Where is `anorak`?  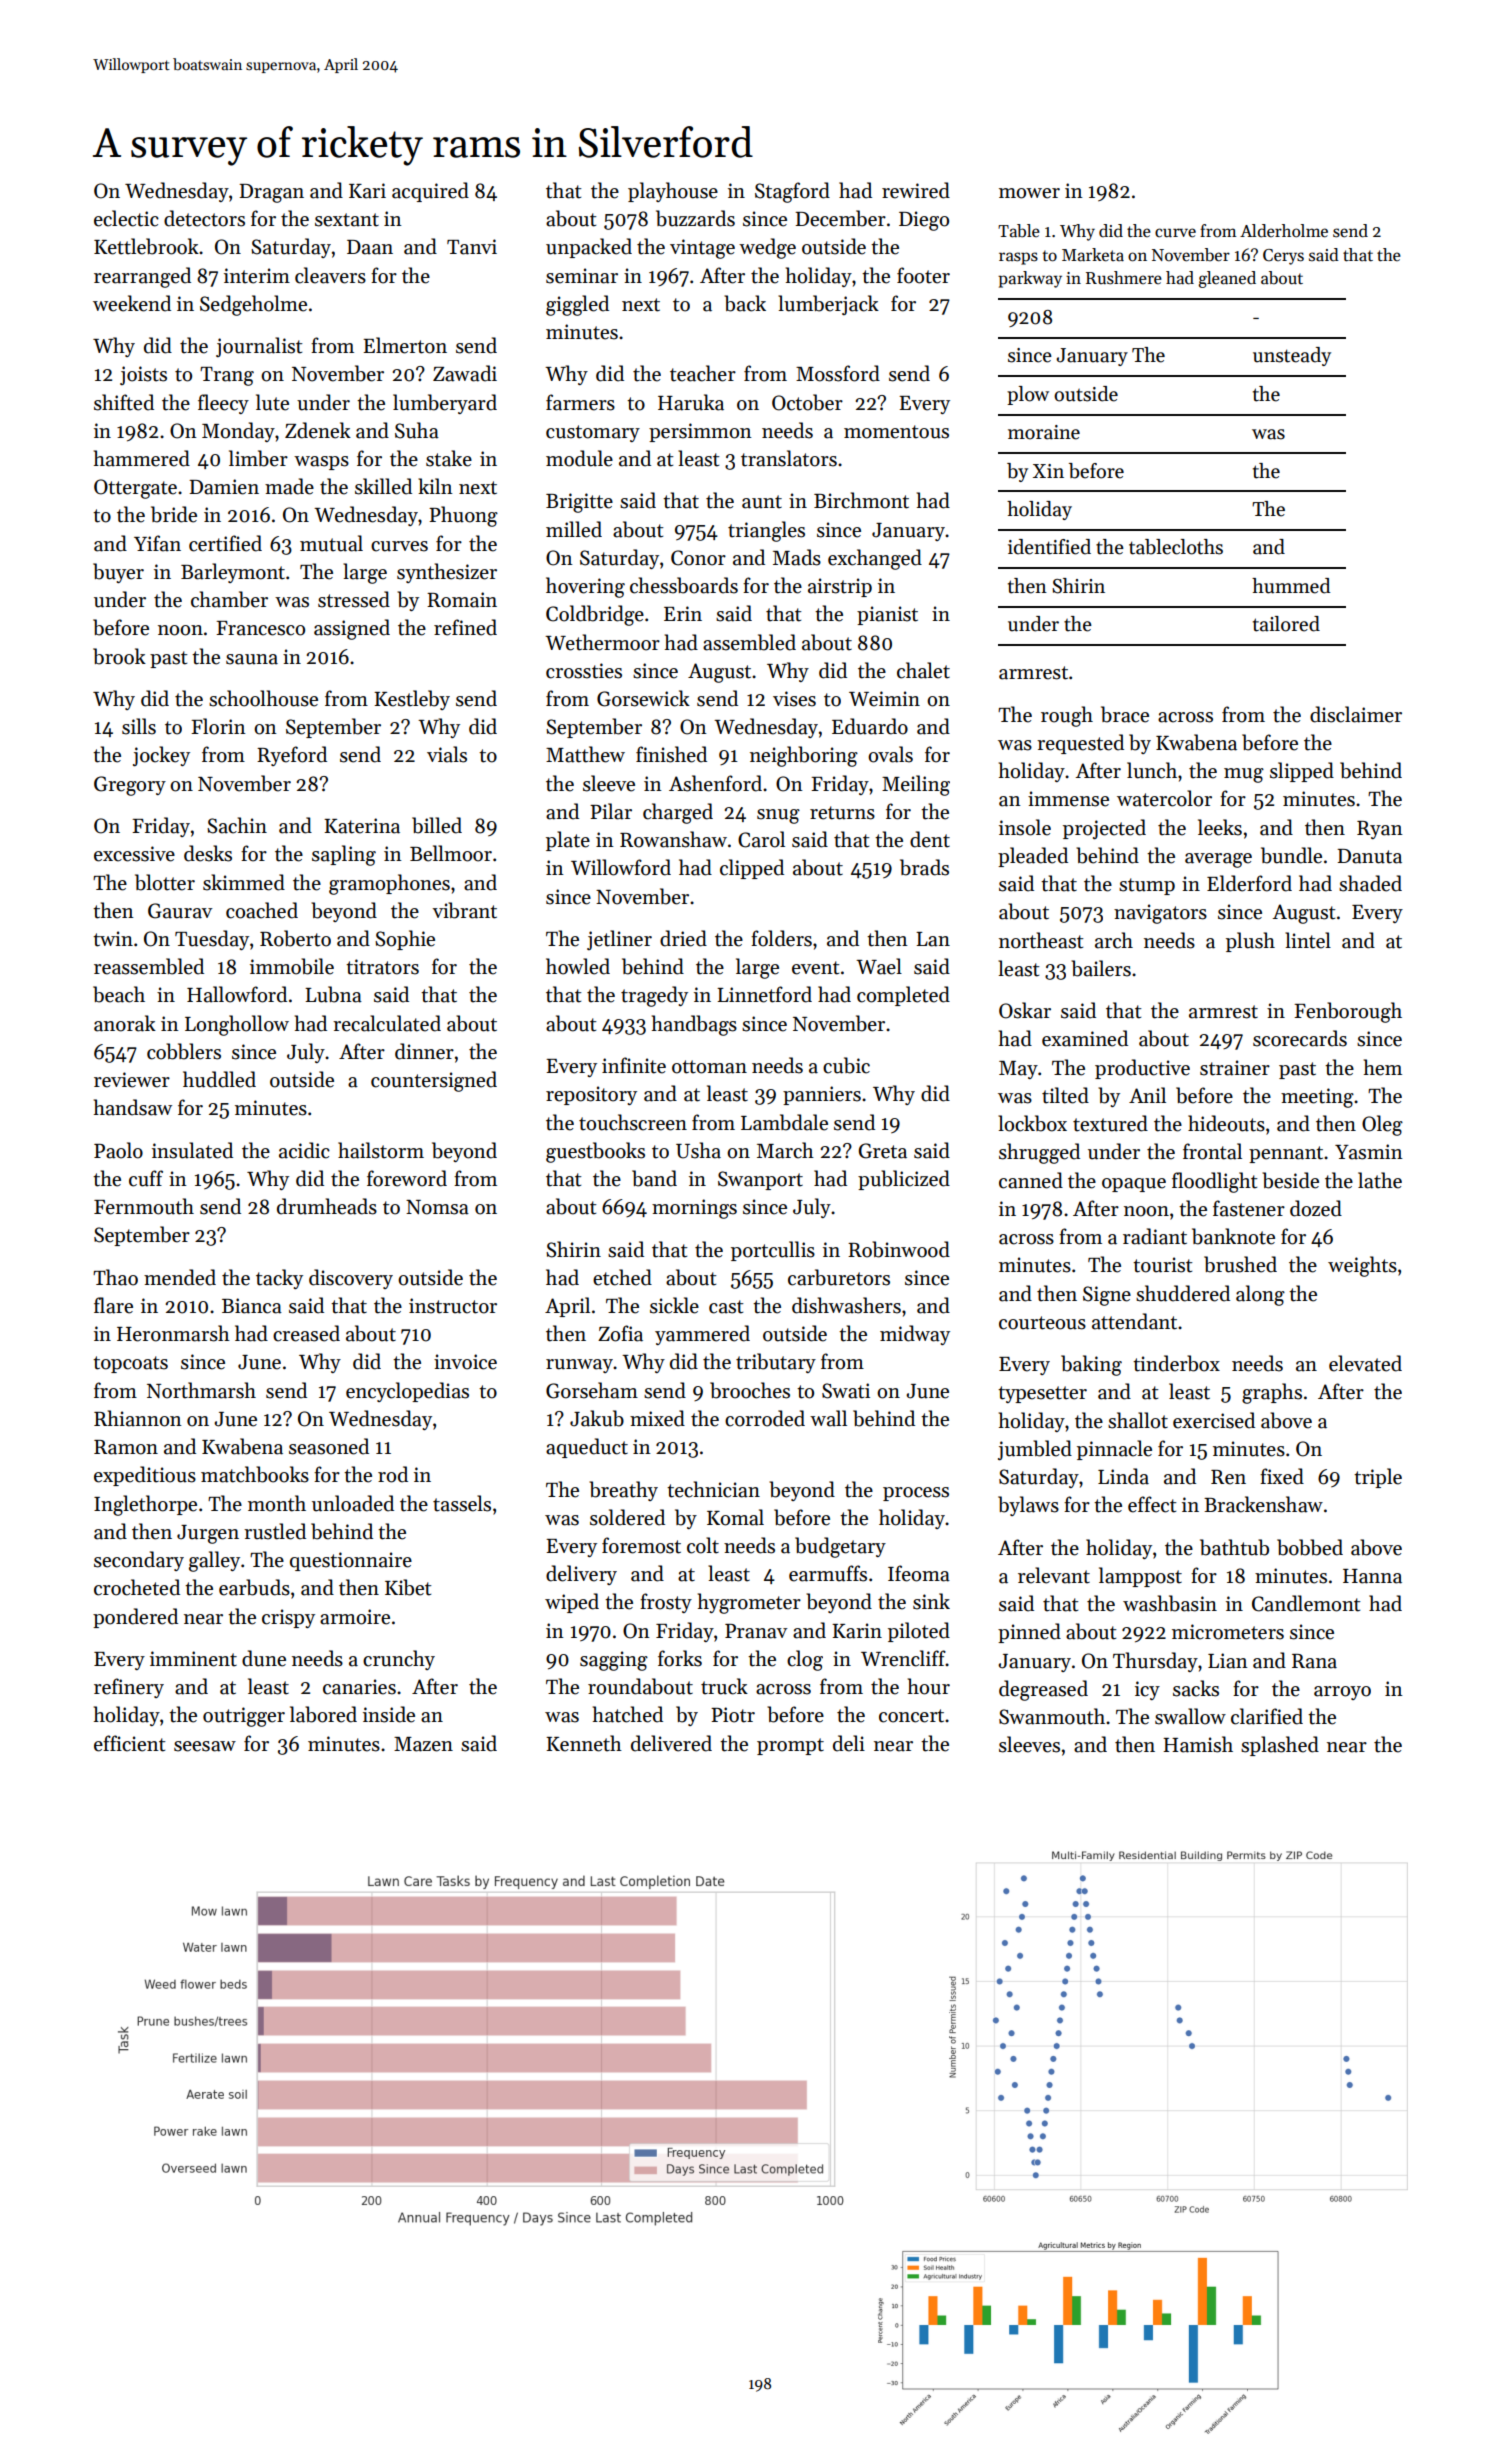 anorak is located at coordinates (125, 1023).
